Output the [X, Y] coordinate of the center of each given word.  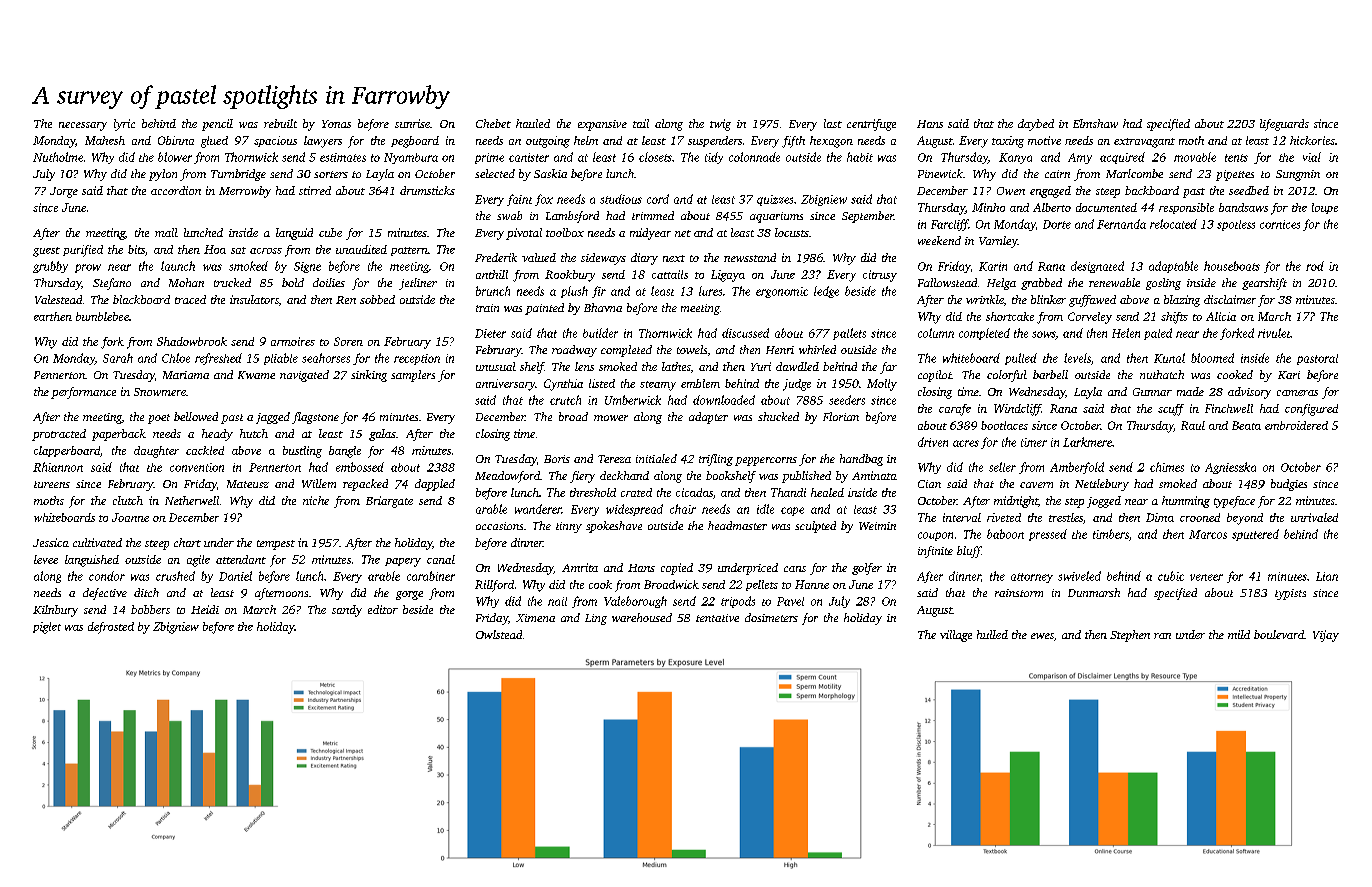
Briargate [389, 502]
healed [827, 492]
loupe [1325, 208]
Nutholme [58, 157]
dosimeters [771, 617]
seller [1002, 467]
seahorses [326, 358]
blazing [1182, 301]
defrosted [111, 628]
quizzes [775, 200]
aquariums [776, 217]
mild [1239, 634]
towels [692, 349]
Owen [1011, 191]
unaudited [361, 249]
